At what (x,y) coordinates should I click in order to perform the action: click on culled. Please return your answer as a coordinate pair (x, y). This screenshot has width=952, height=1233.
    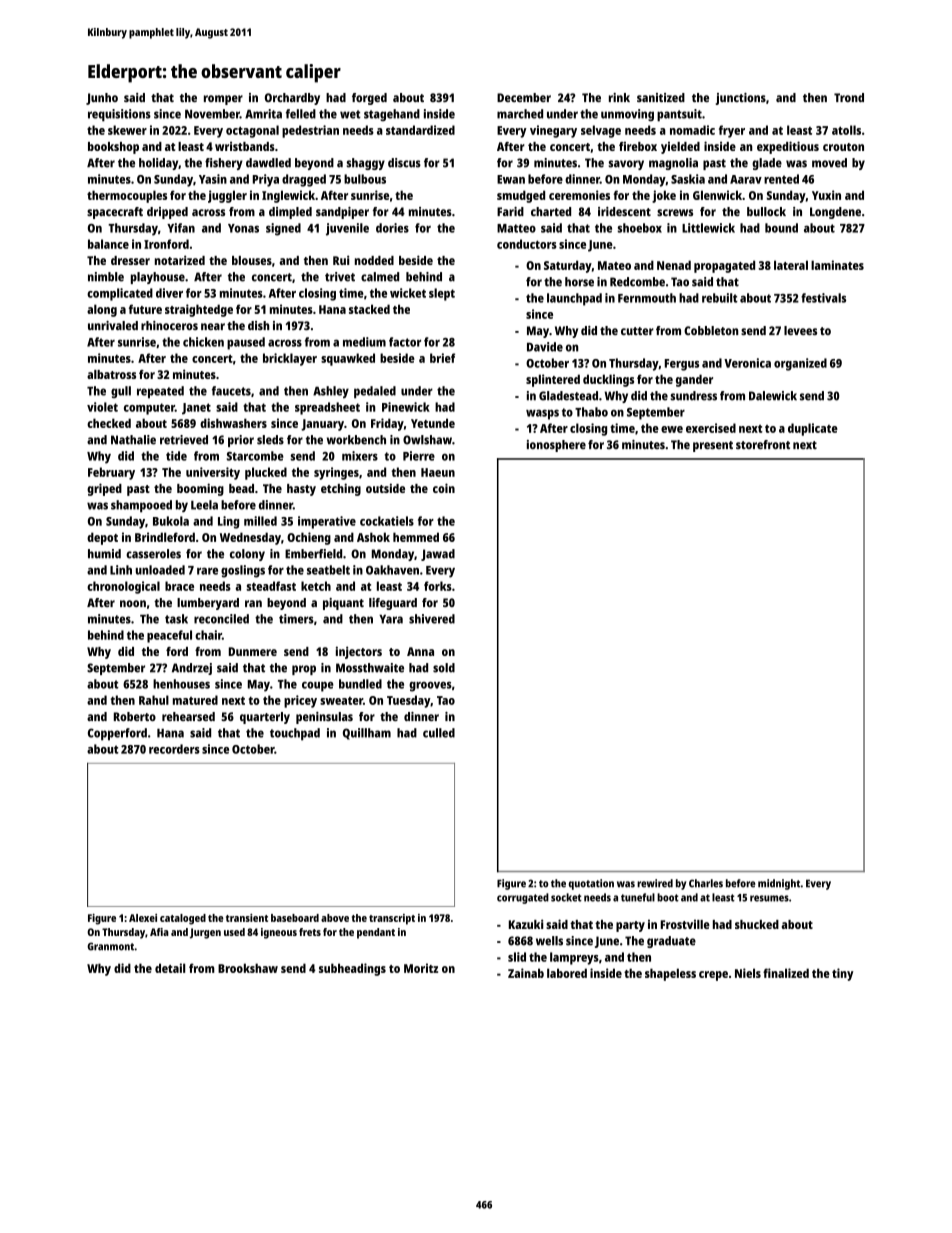
    Looking at the image, I should click on (439, 733).
